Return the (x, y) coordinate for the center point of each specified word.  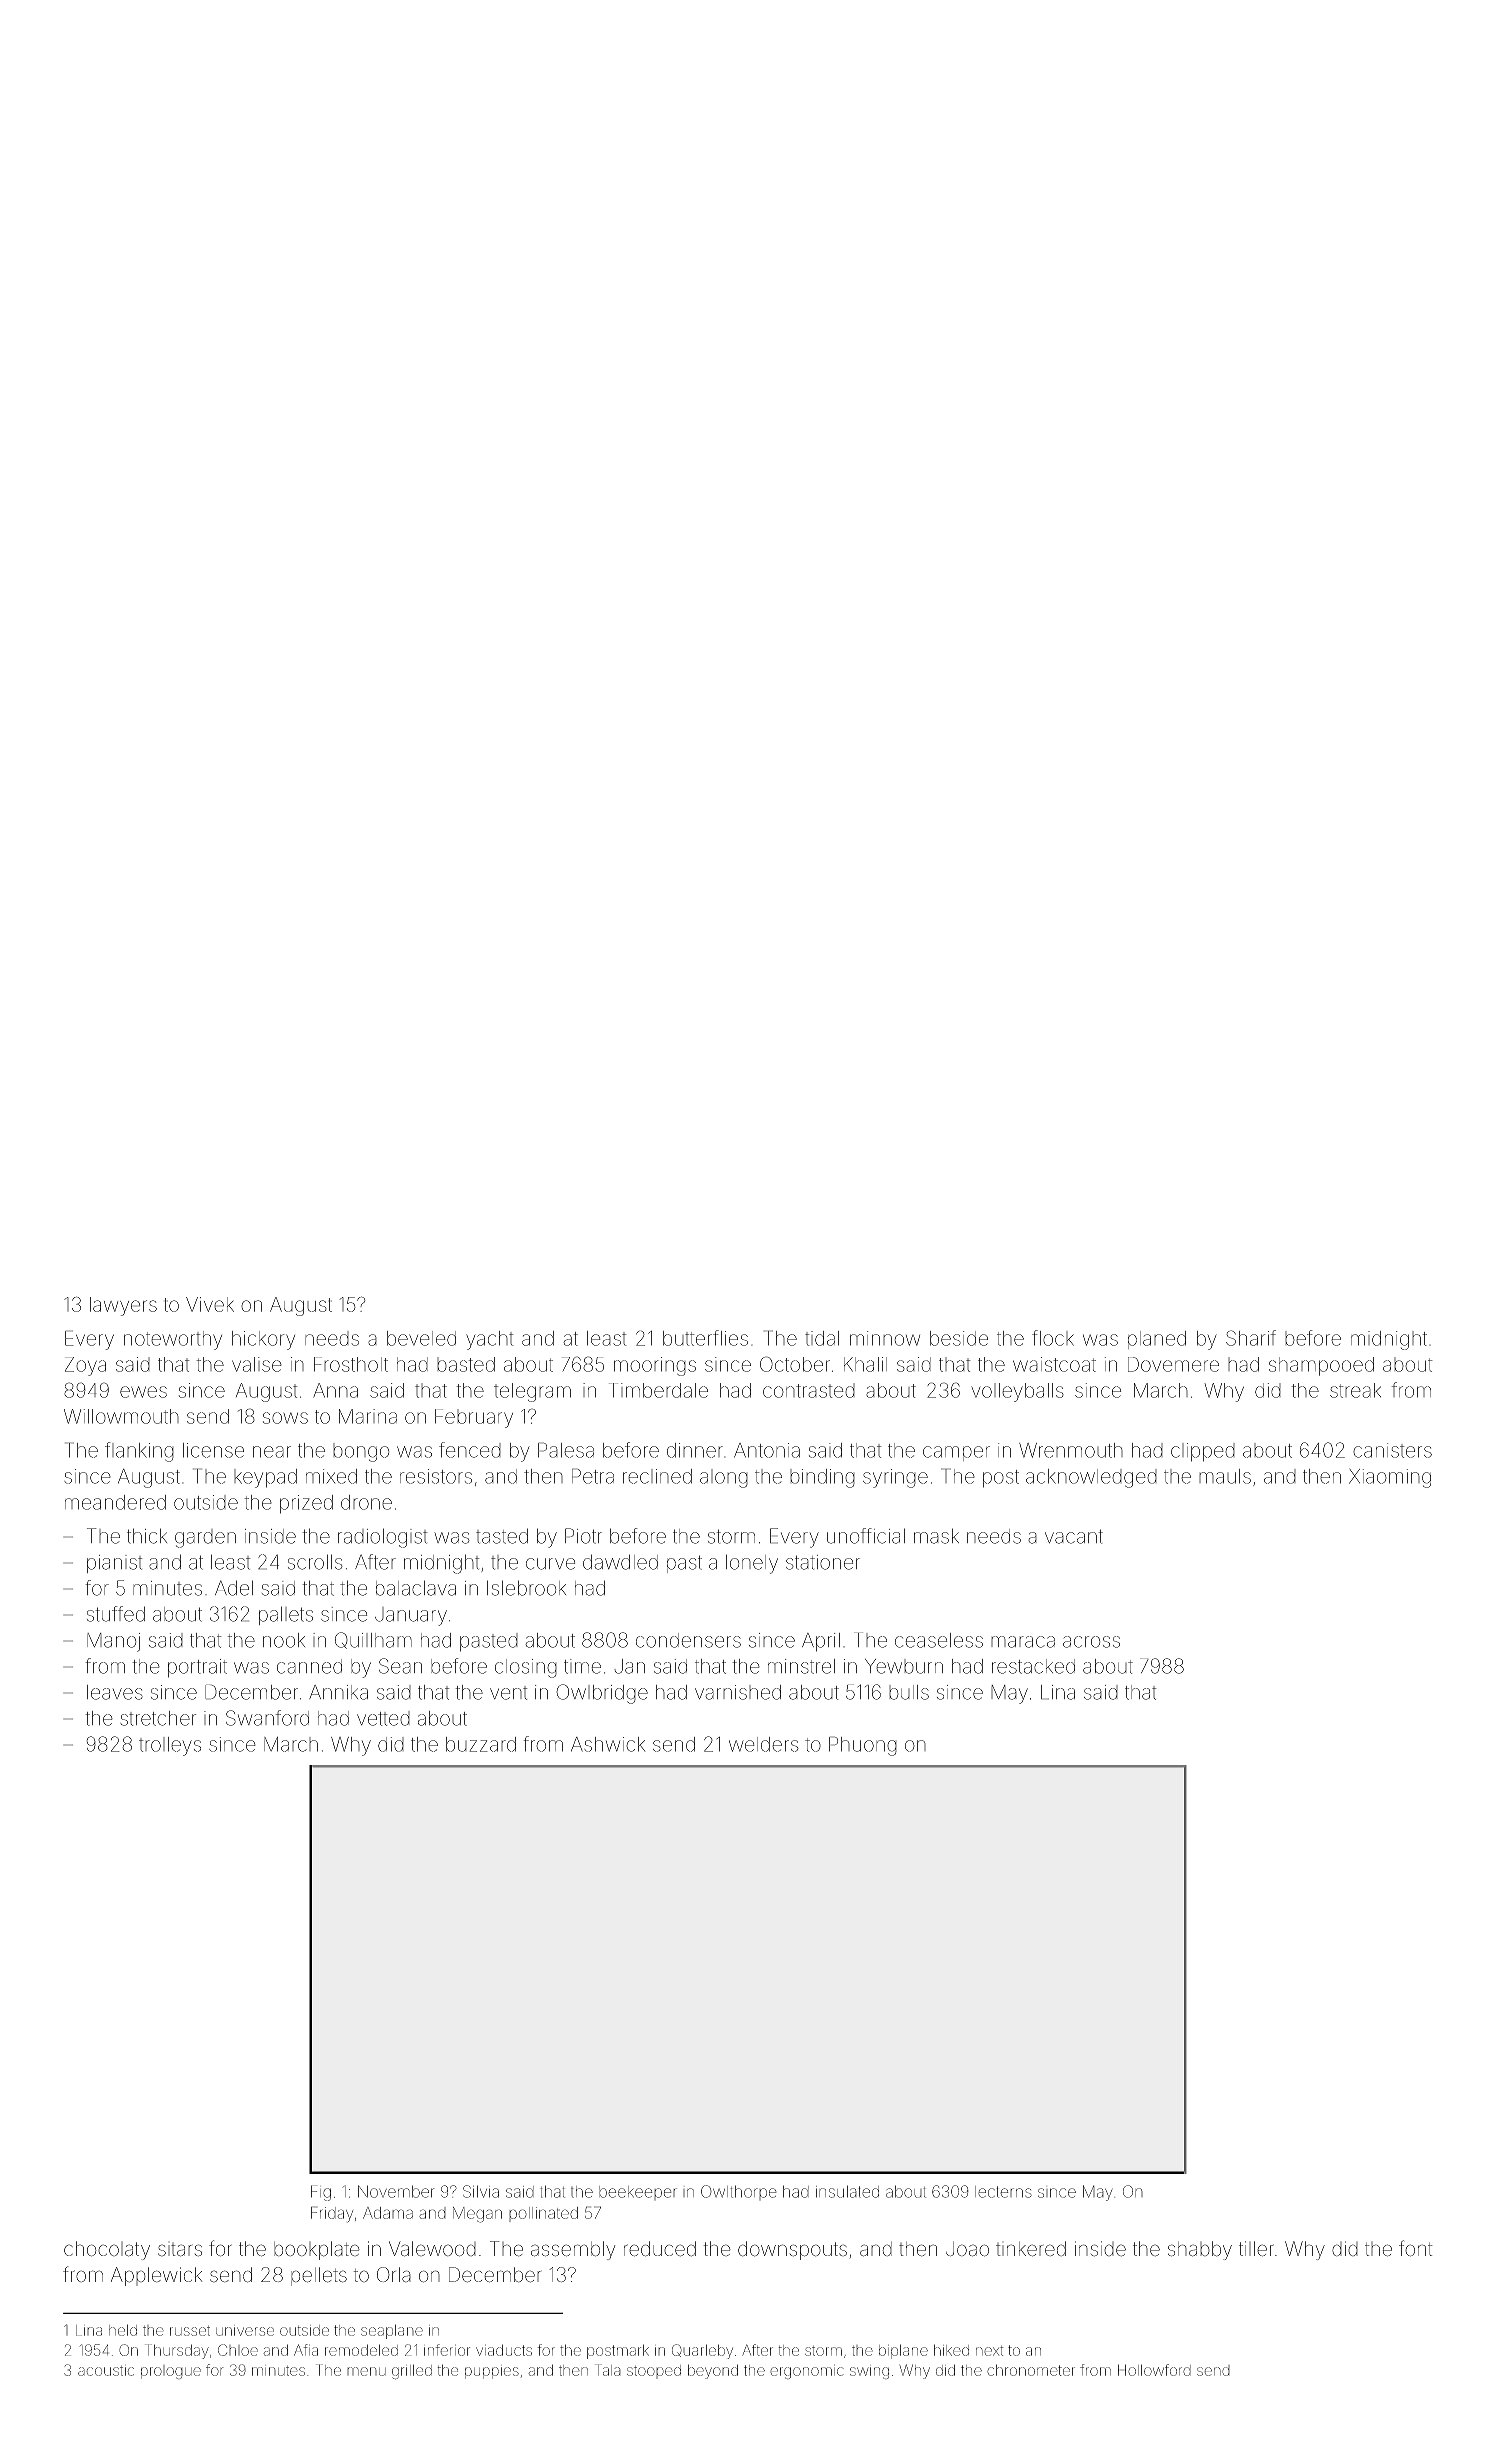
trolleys (170, 1746)
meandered (115, 1502)
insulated (847, 2191)
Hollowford (1154, 2370)
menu (366, 2371)
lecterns (1003, 2192)
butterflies (705, 1338)
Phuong (863, 1746)
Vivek (210, 1304)
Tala (608, 2370)
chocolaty (107, 2250)
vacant (1074, 1536)
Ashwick (608, 1744)
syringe (895, 1478)
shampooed (1321, 1366)
